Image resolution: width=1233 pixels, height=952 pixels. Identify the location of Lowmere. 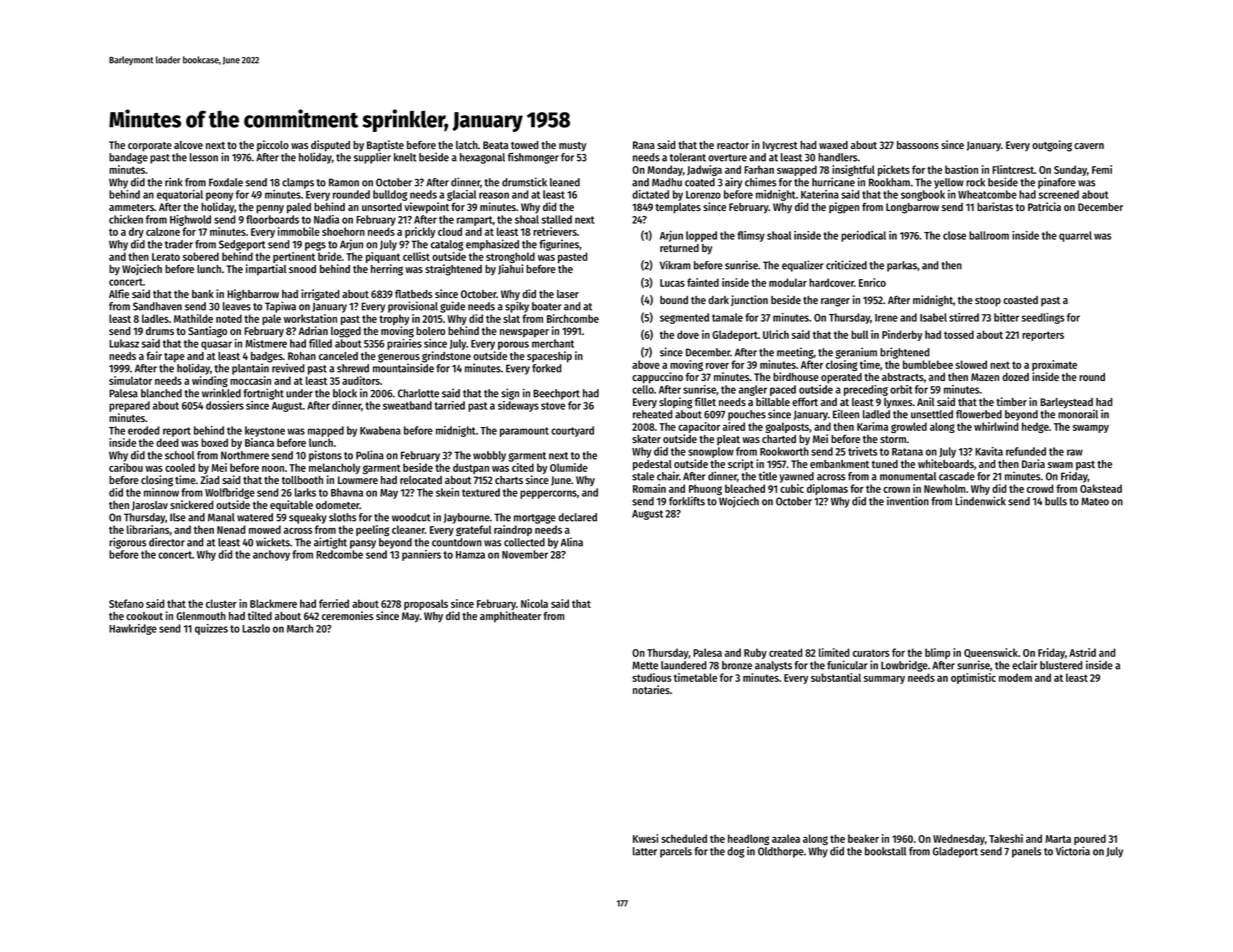
(358, 480).
